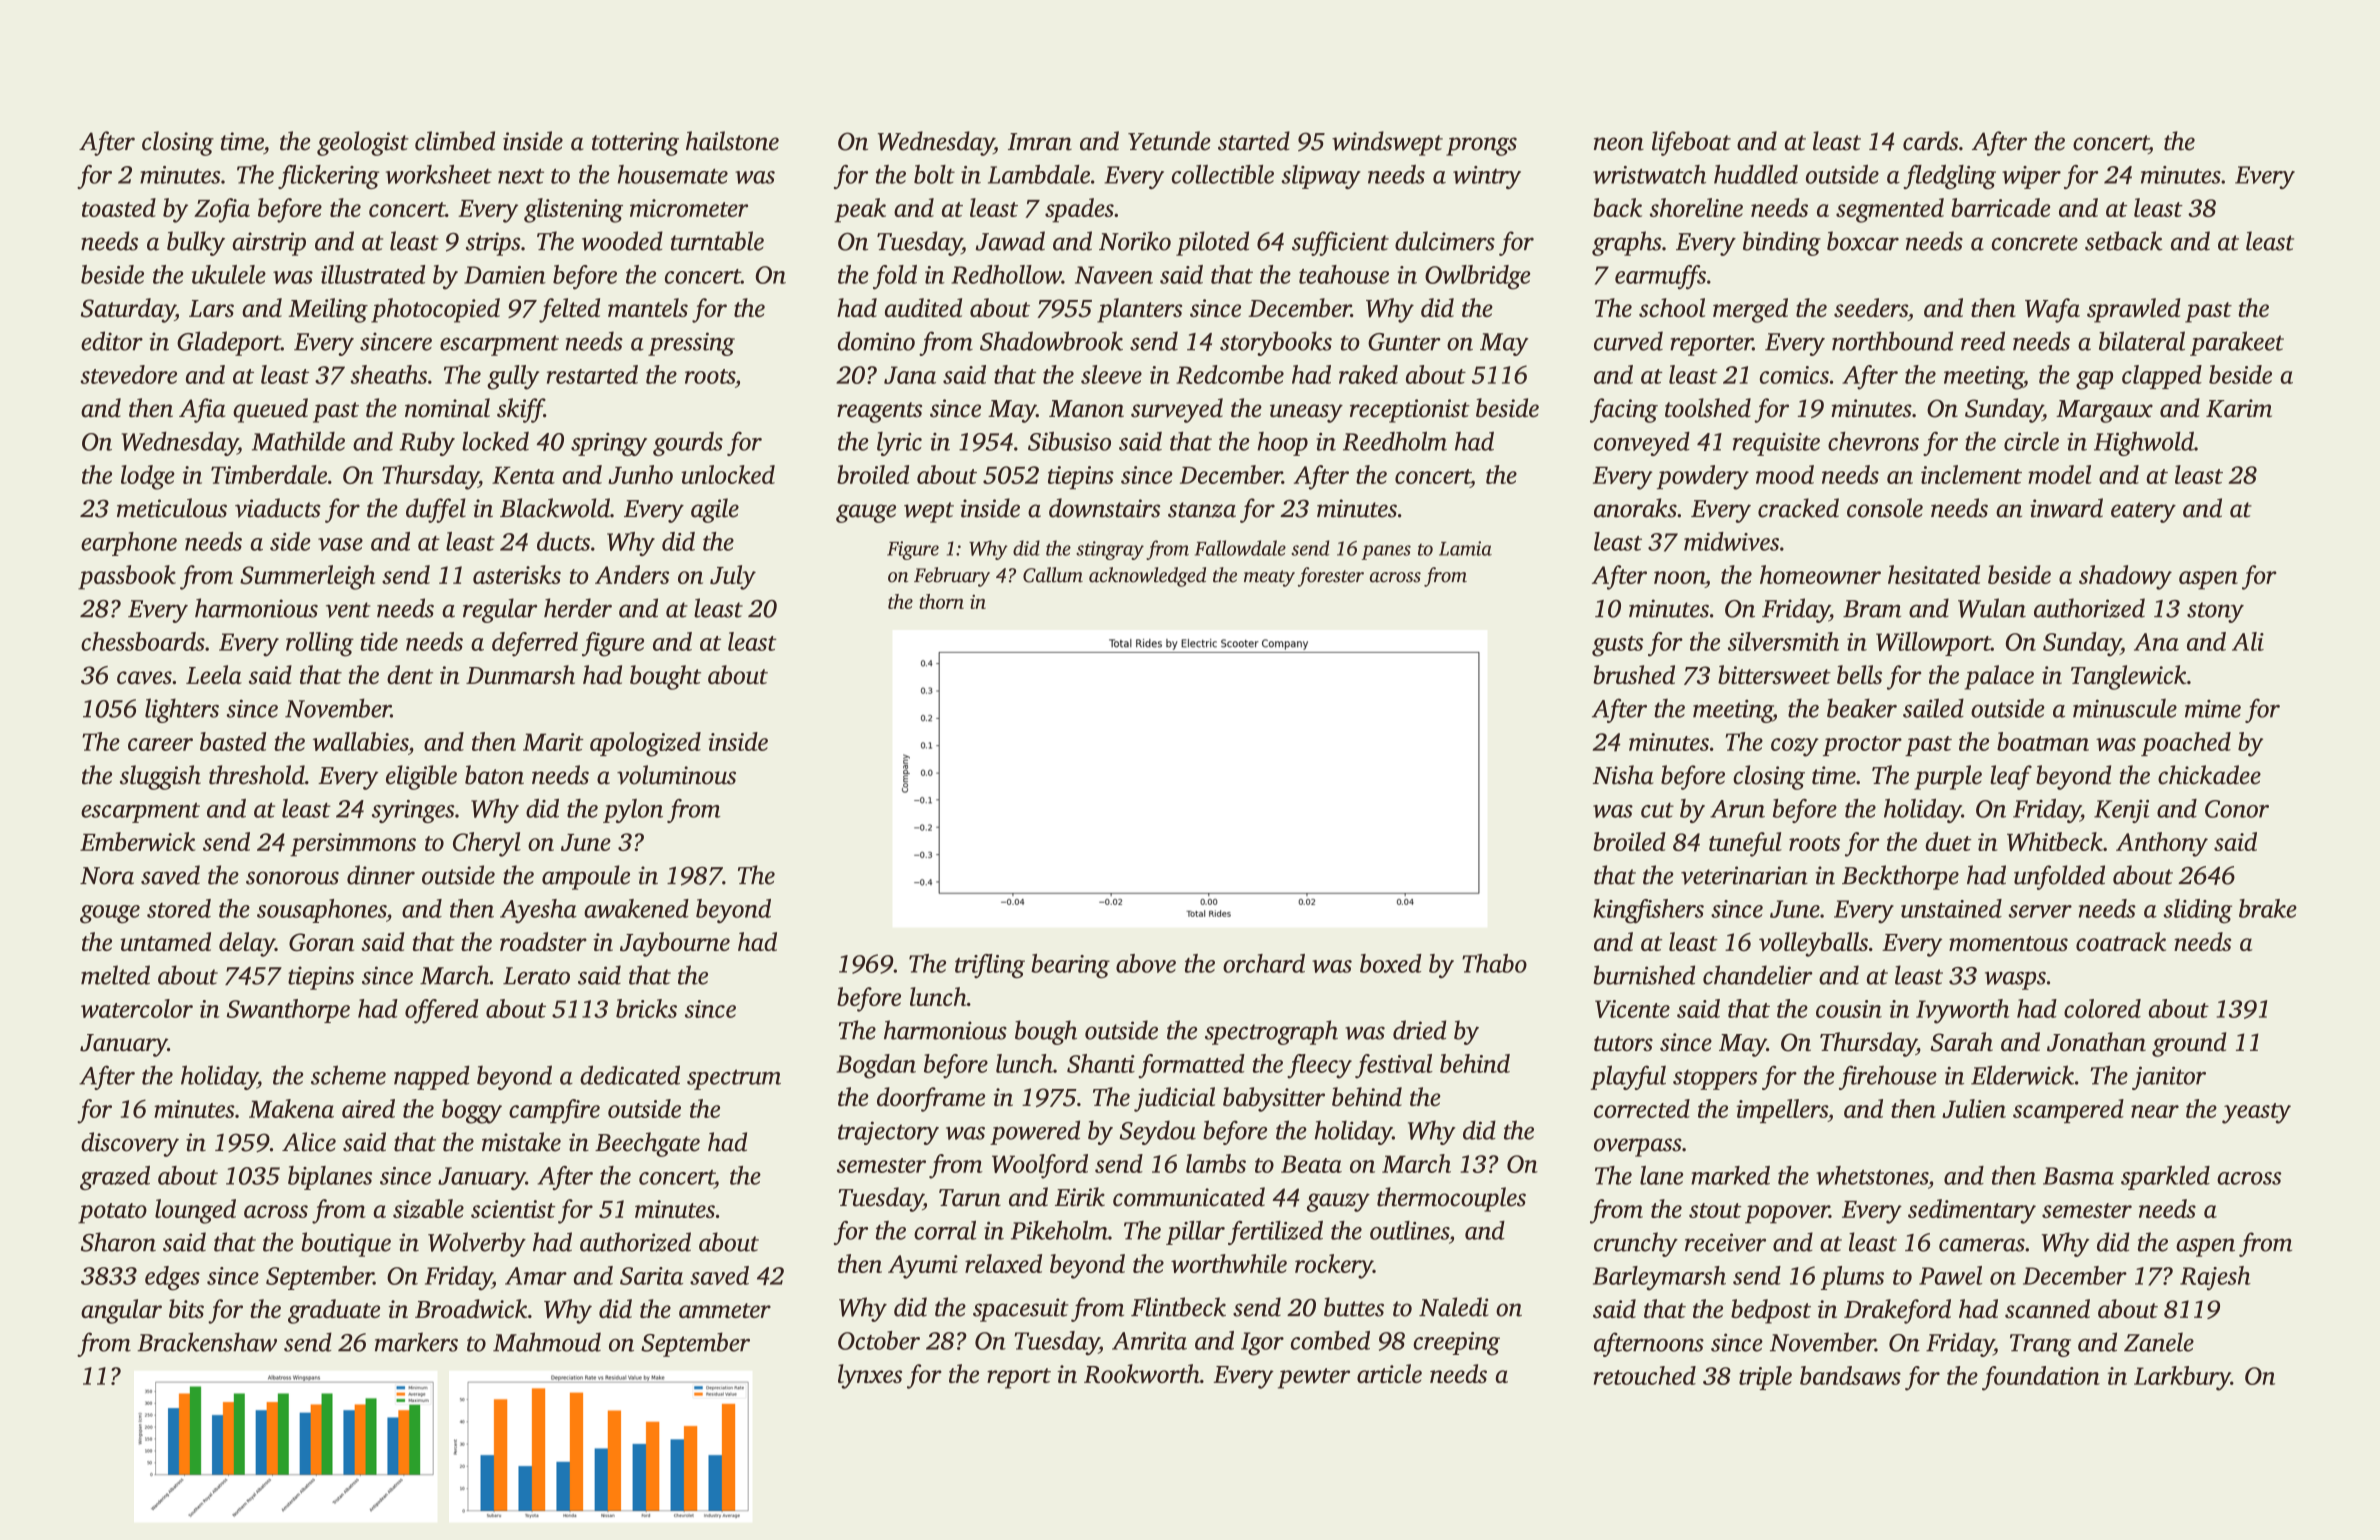 Image resolution: width=2380 pixels, height=1540 pixels. What do you see at coordinates (2052, 310) in the image?
I see `Wafa` at bounding box center [2052, 310].
